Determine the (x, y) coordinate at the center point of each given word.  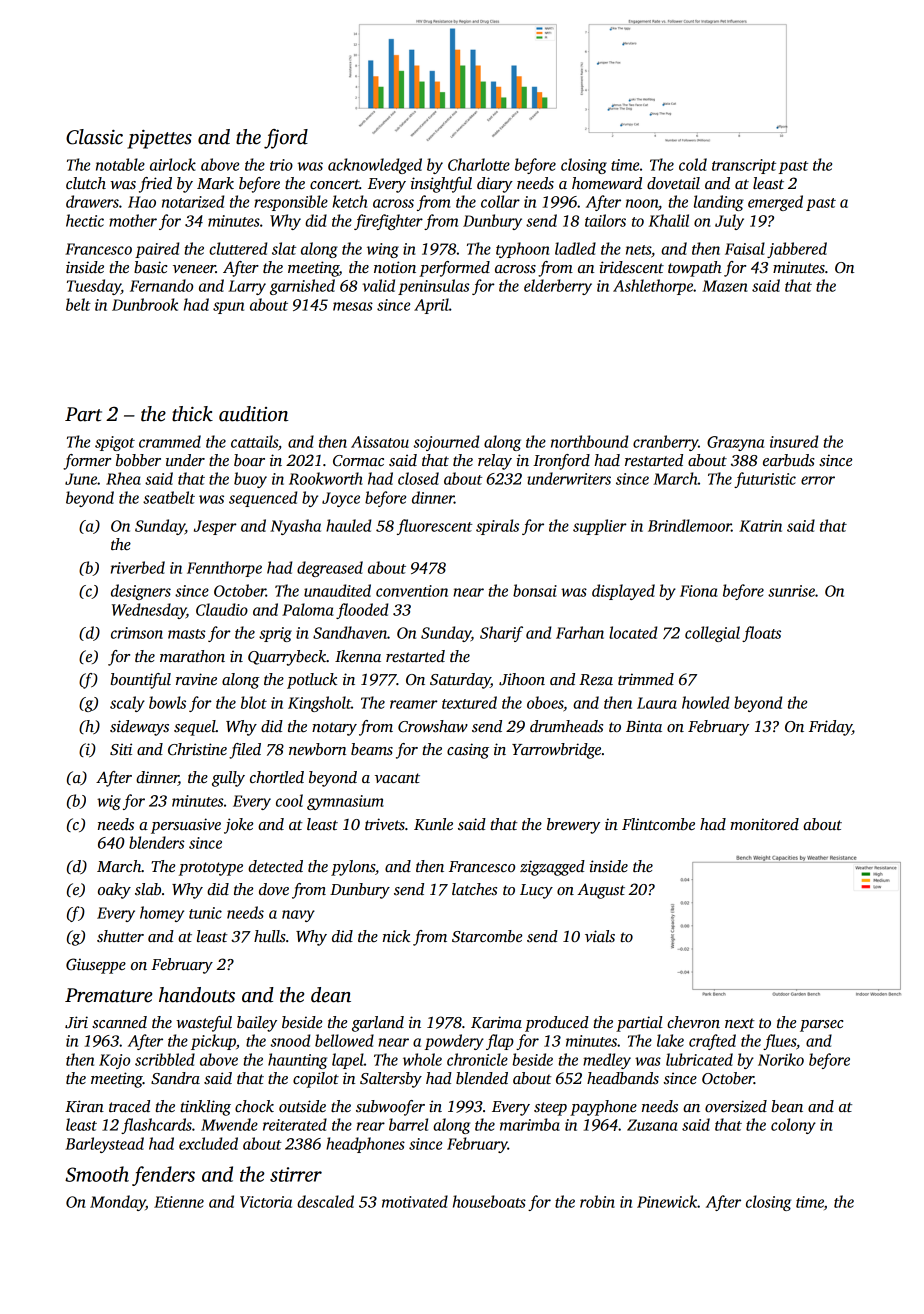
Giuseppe (96, 966)
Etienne (179, 1202)
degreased (330, 569)
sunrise (791, 591)
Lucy (536, 891)
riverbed (138, 567)
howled (705, 702)
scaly (127, 704)
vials (600, 936)
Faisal (745, 248)
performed (454, 269)
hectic (85, 220)
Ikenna (358, 656)
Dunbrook (145, 304)
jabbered (797, 250)
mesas (353, 306)
